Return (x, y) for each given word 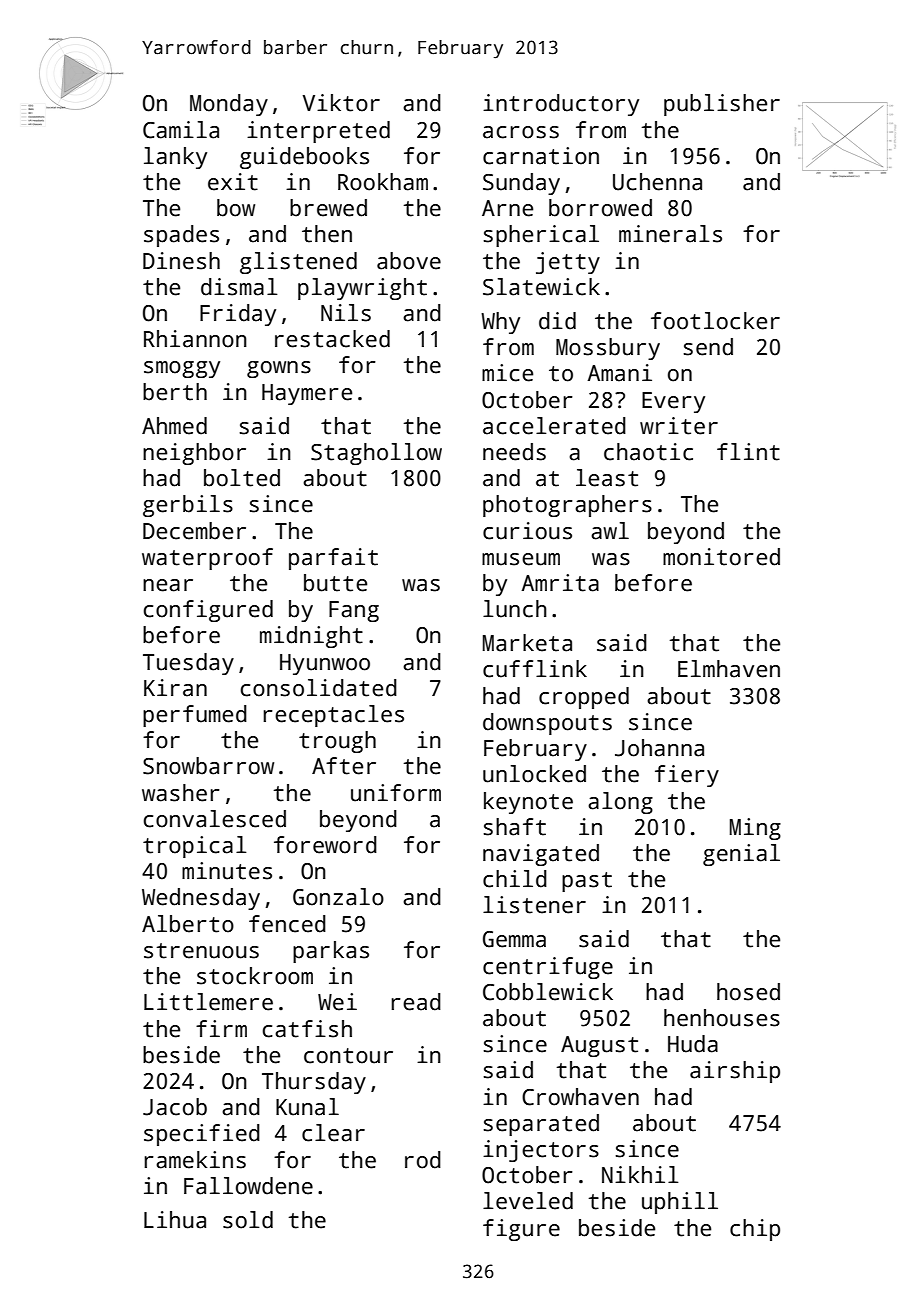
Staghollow (376, 454)
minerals (670, 234)
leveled (528, 1201)
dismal (239, 287)
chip (755, 1230)
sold (248, 1220)
